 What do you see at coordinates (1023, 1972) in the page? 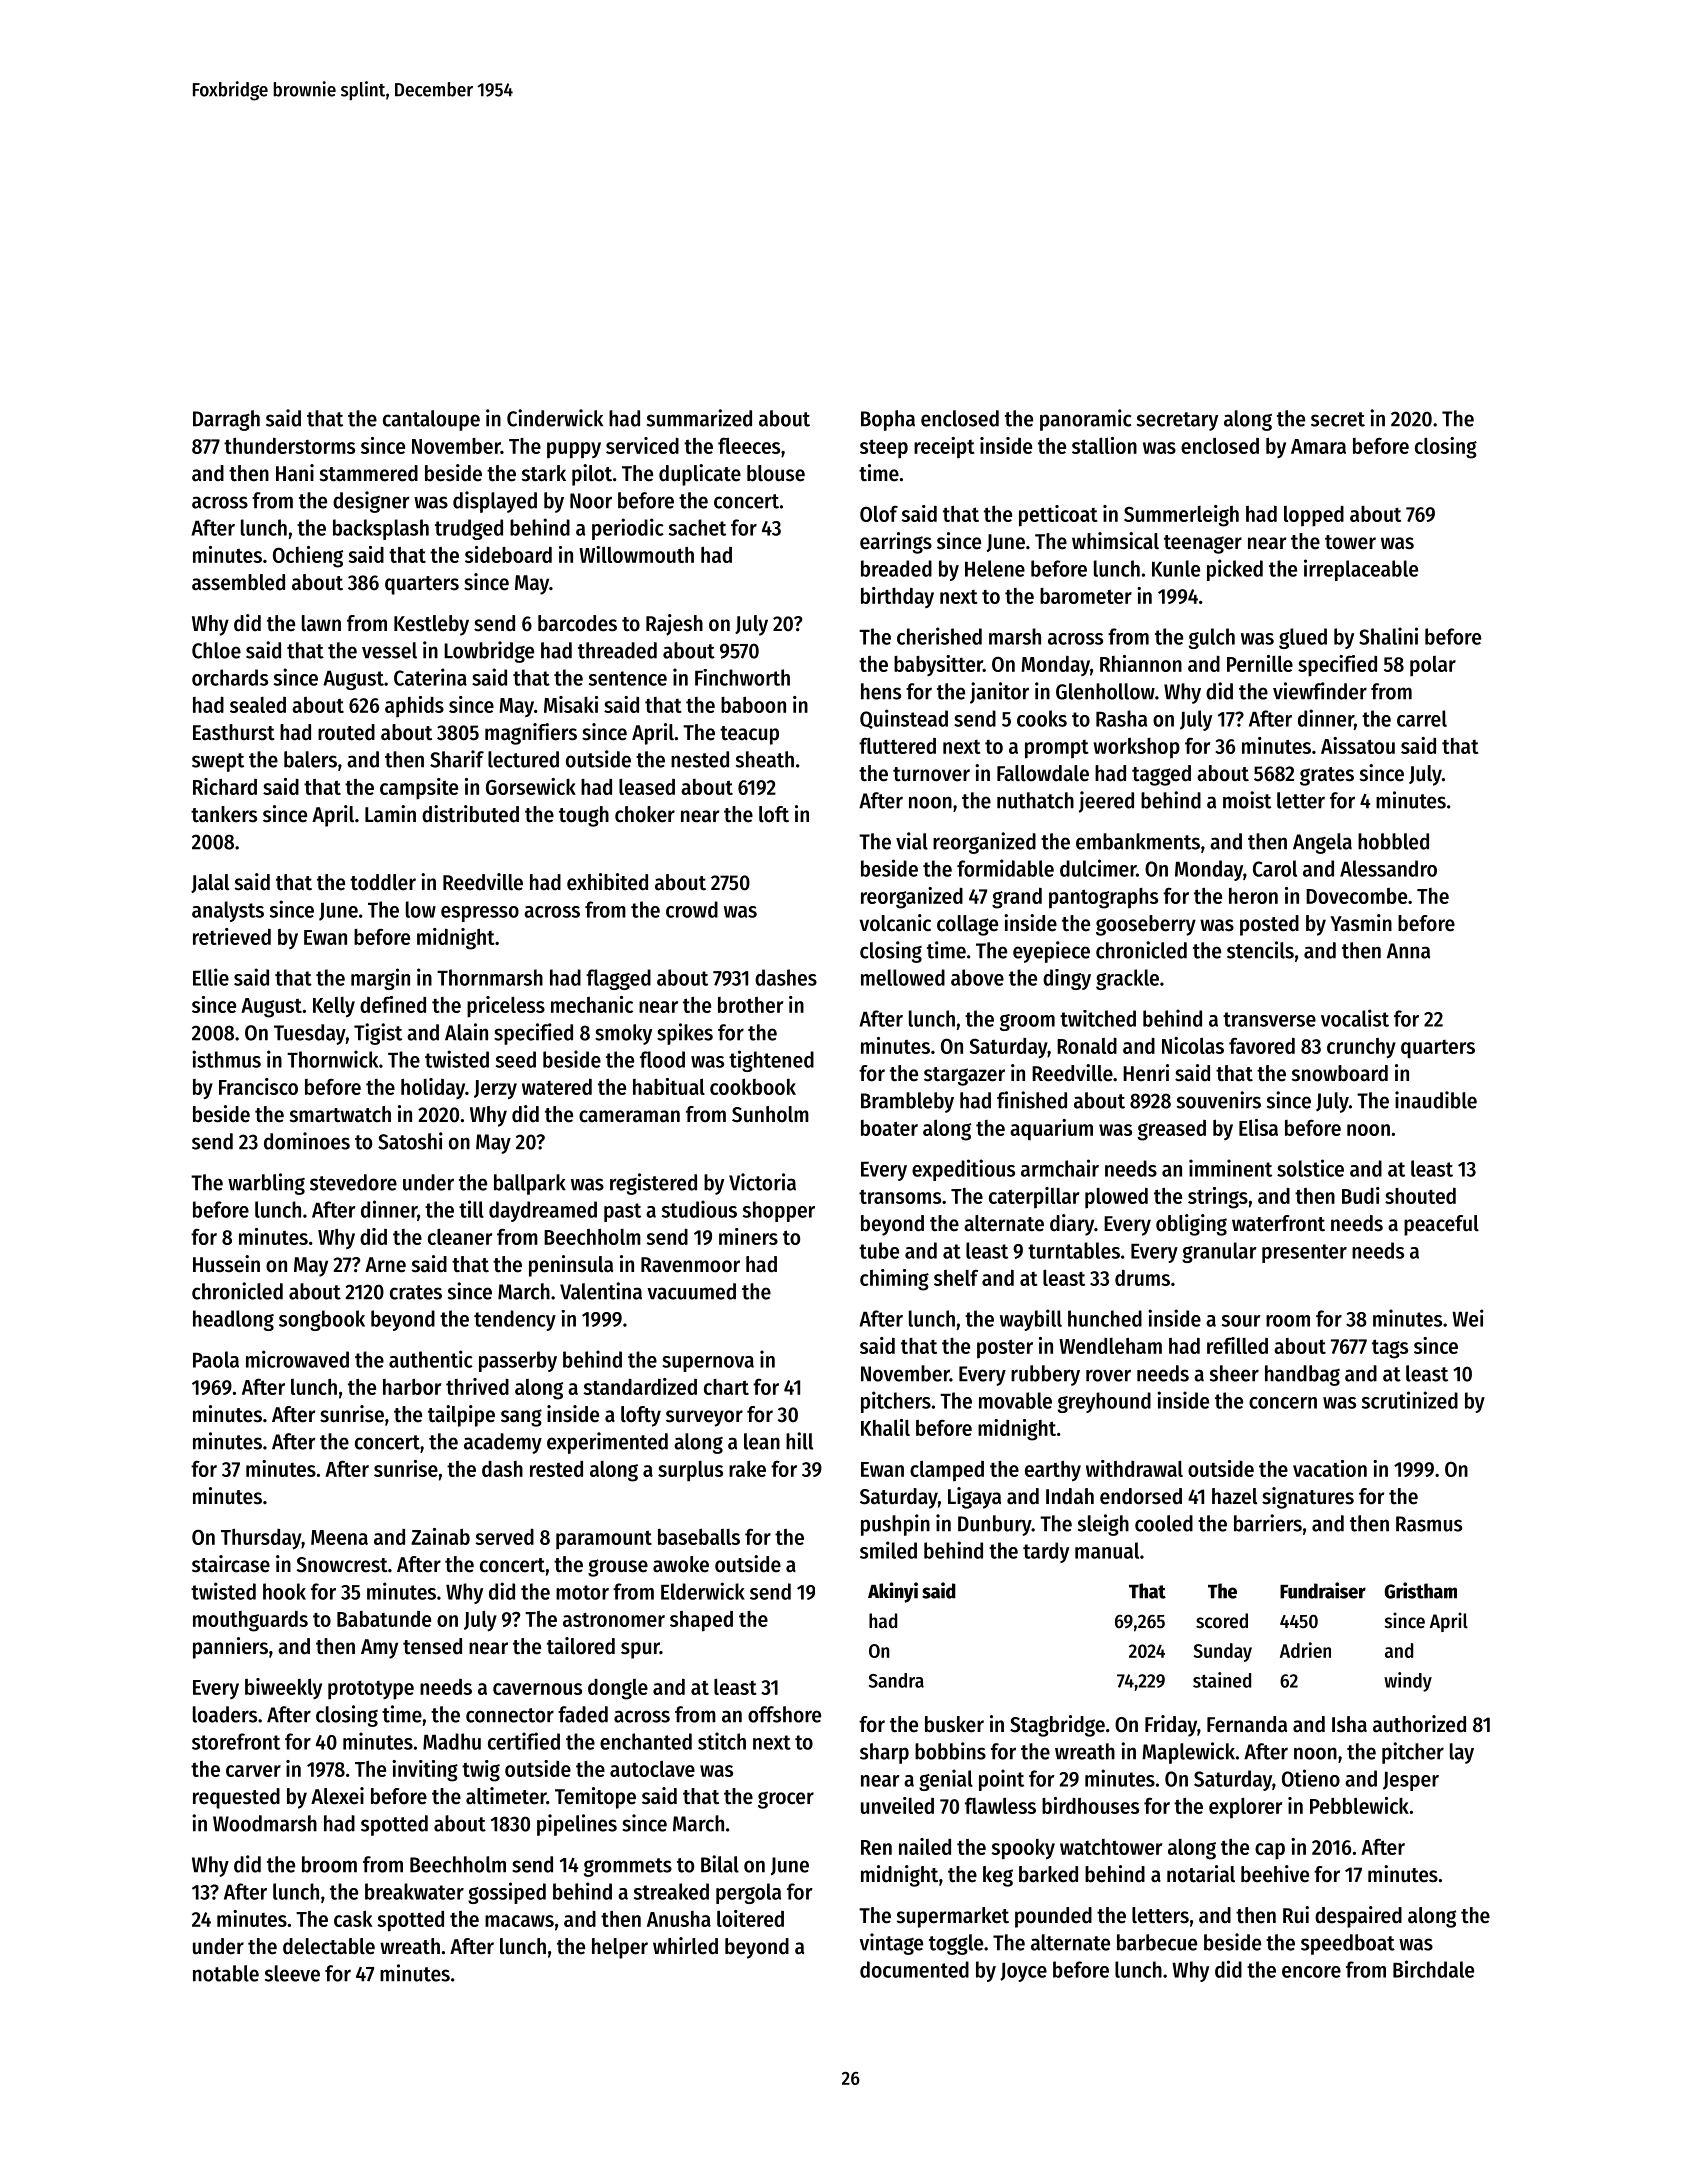
I see `Joyce` at bounding box center [1023, 1972].
